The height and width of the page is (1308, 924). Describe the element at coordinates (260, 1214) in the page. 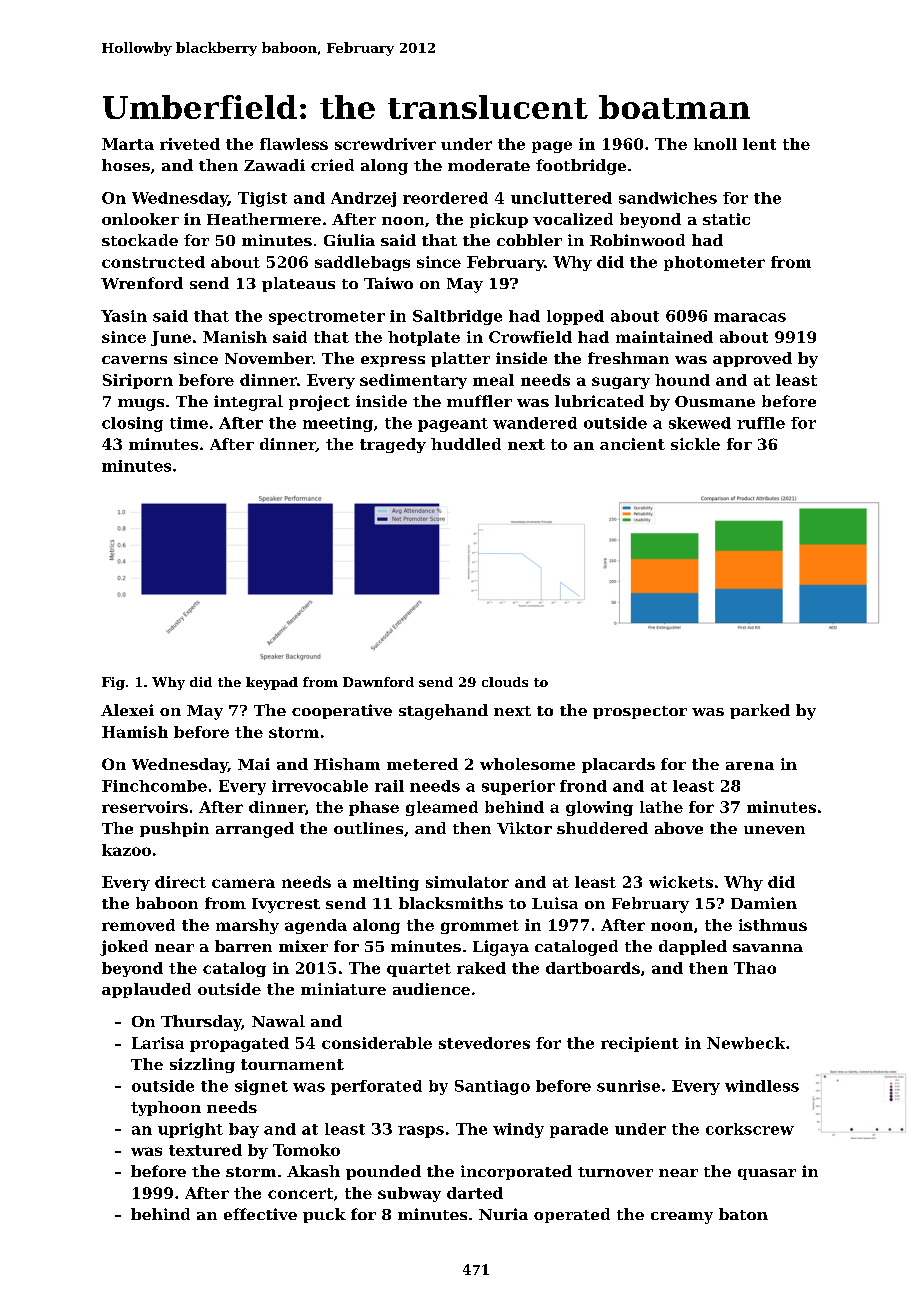

I see `effective` at that location.
